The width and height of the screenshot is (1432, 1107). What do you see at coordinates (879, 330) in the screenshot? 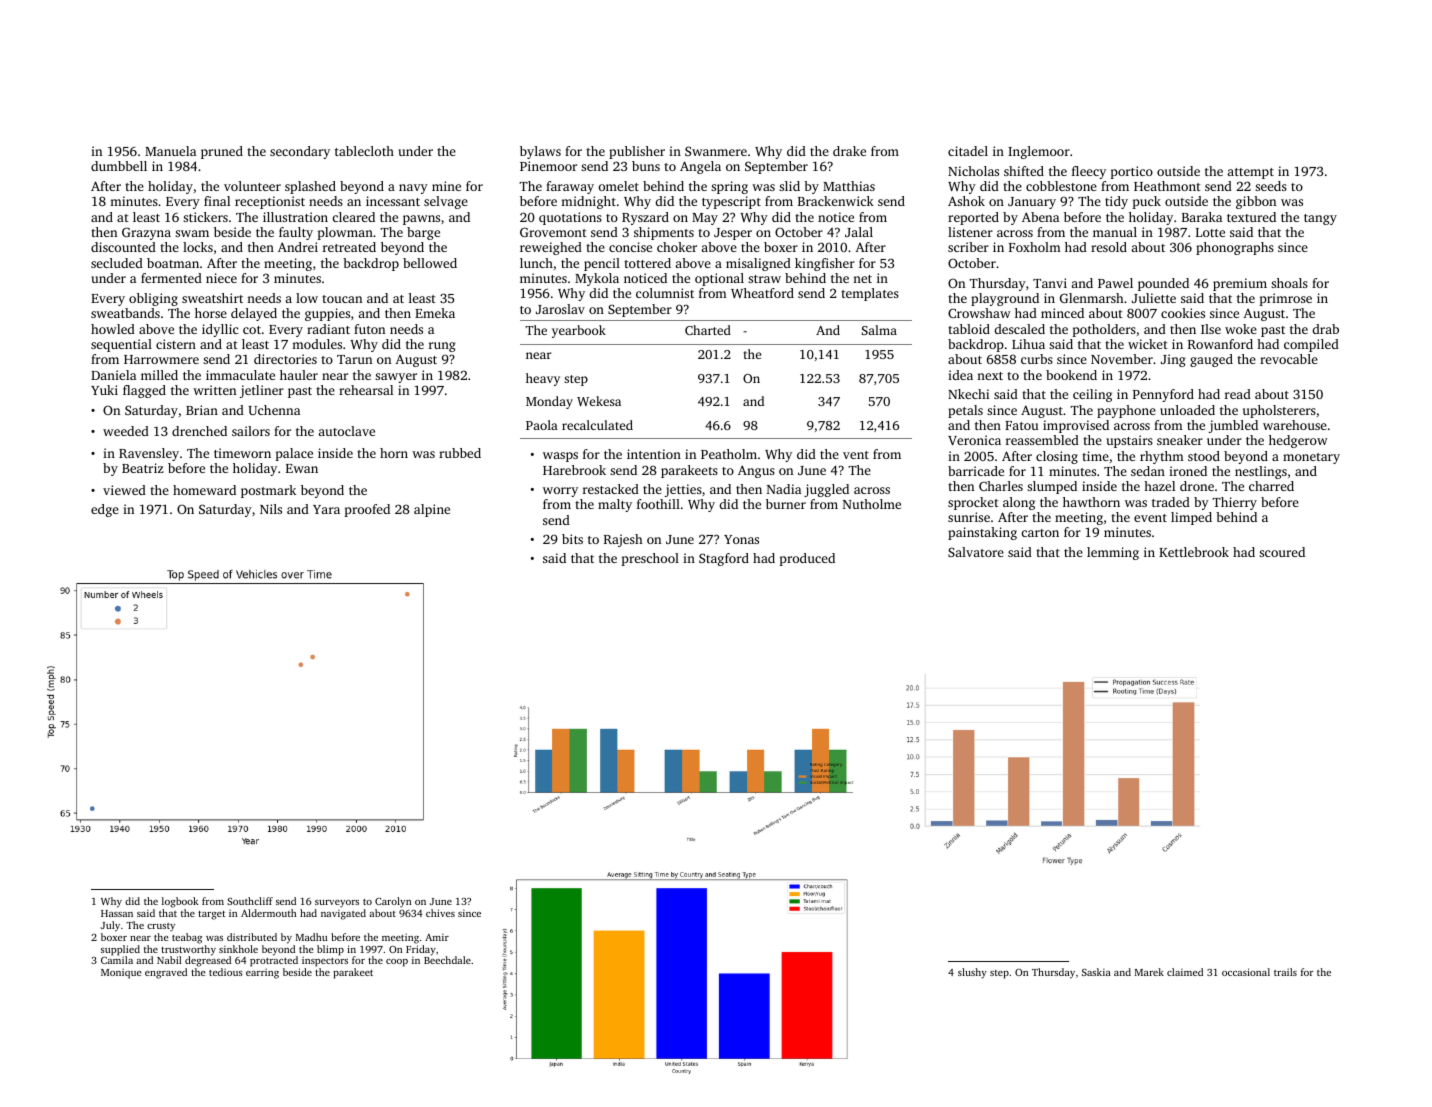
I see `Salma` at bounding box center [879, 330].
